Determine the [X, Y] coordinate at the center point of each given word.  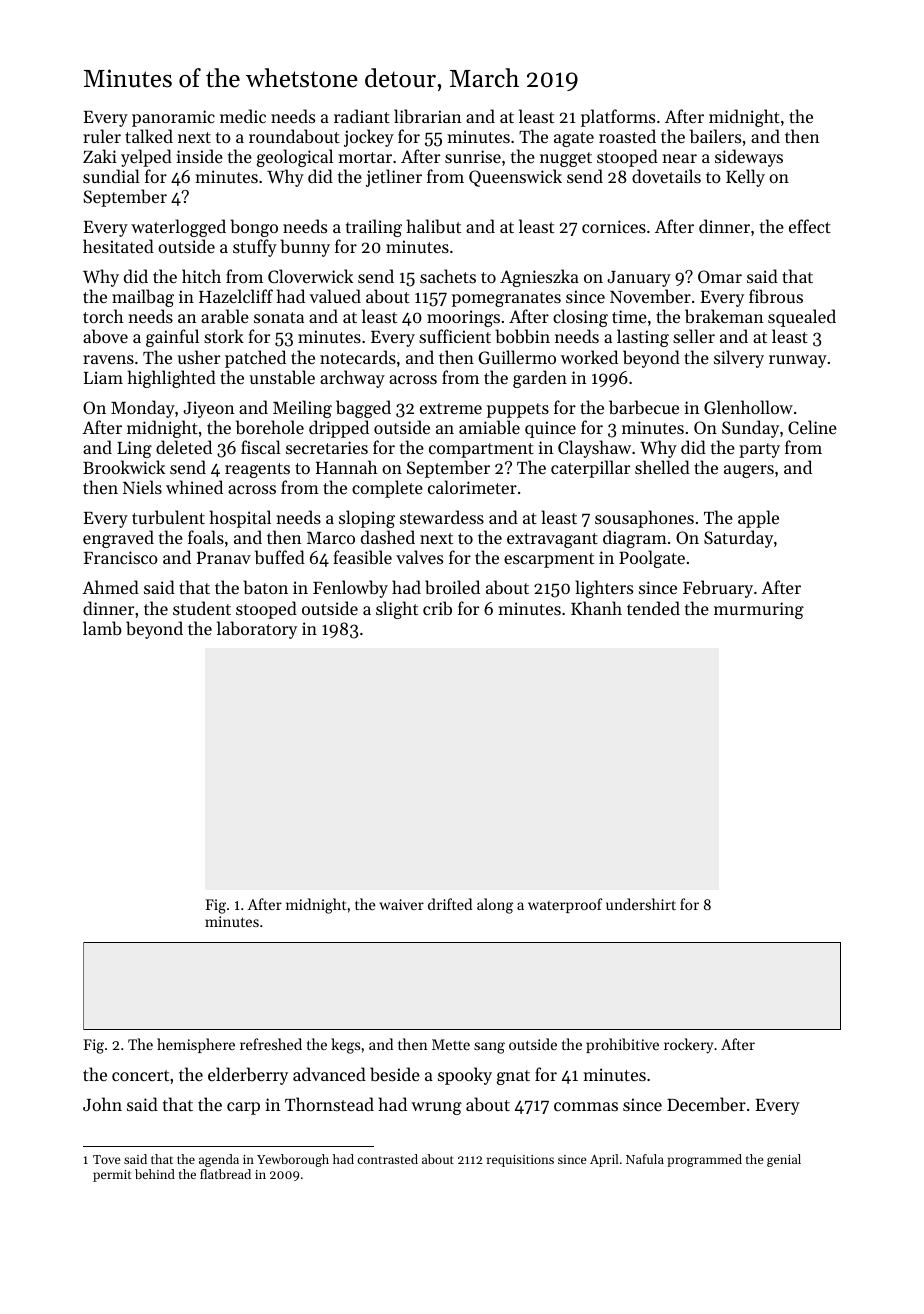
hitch [201, 276]
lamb [102, 628]
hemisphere [196, 1045]
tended [653, 608]
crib [437, 608]
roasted [627, 136]
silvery [739, 359]
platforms [618, 118]
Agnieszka [539, 278]
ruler [102, 136]
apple [758, 519]
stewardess [442, 517]
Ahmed [110, 587]
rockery [688, 1045]
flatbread [225, 1174]
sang [489, 1048]
